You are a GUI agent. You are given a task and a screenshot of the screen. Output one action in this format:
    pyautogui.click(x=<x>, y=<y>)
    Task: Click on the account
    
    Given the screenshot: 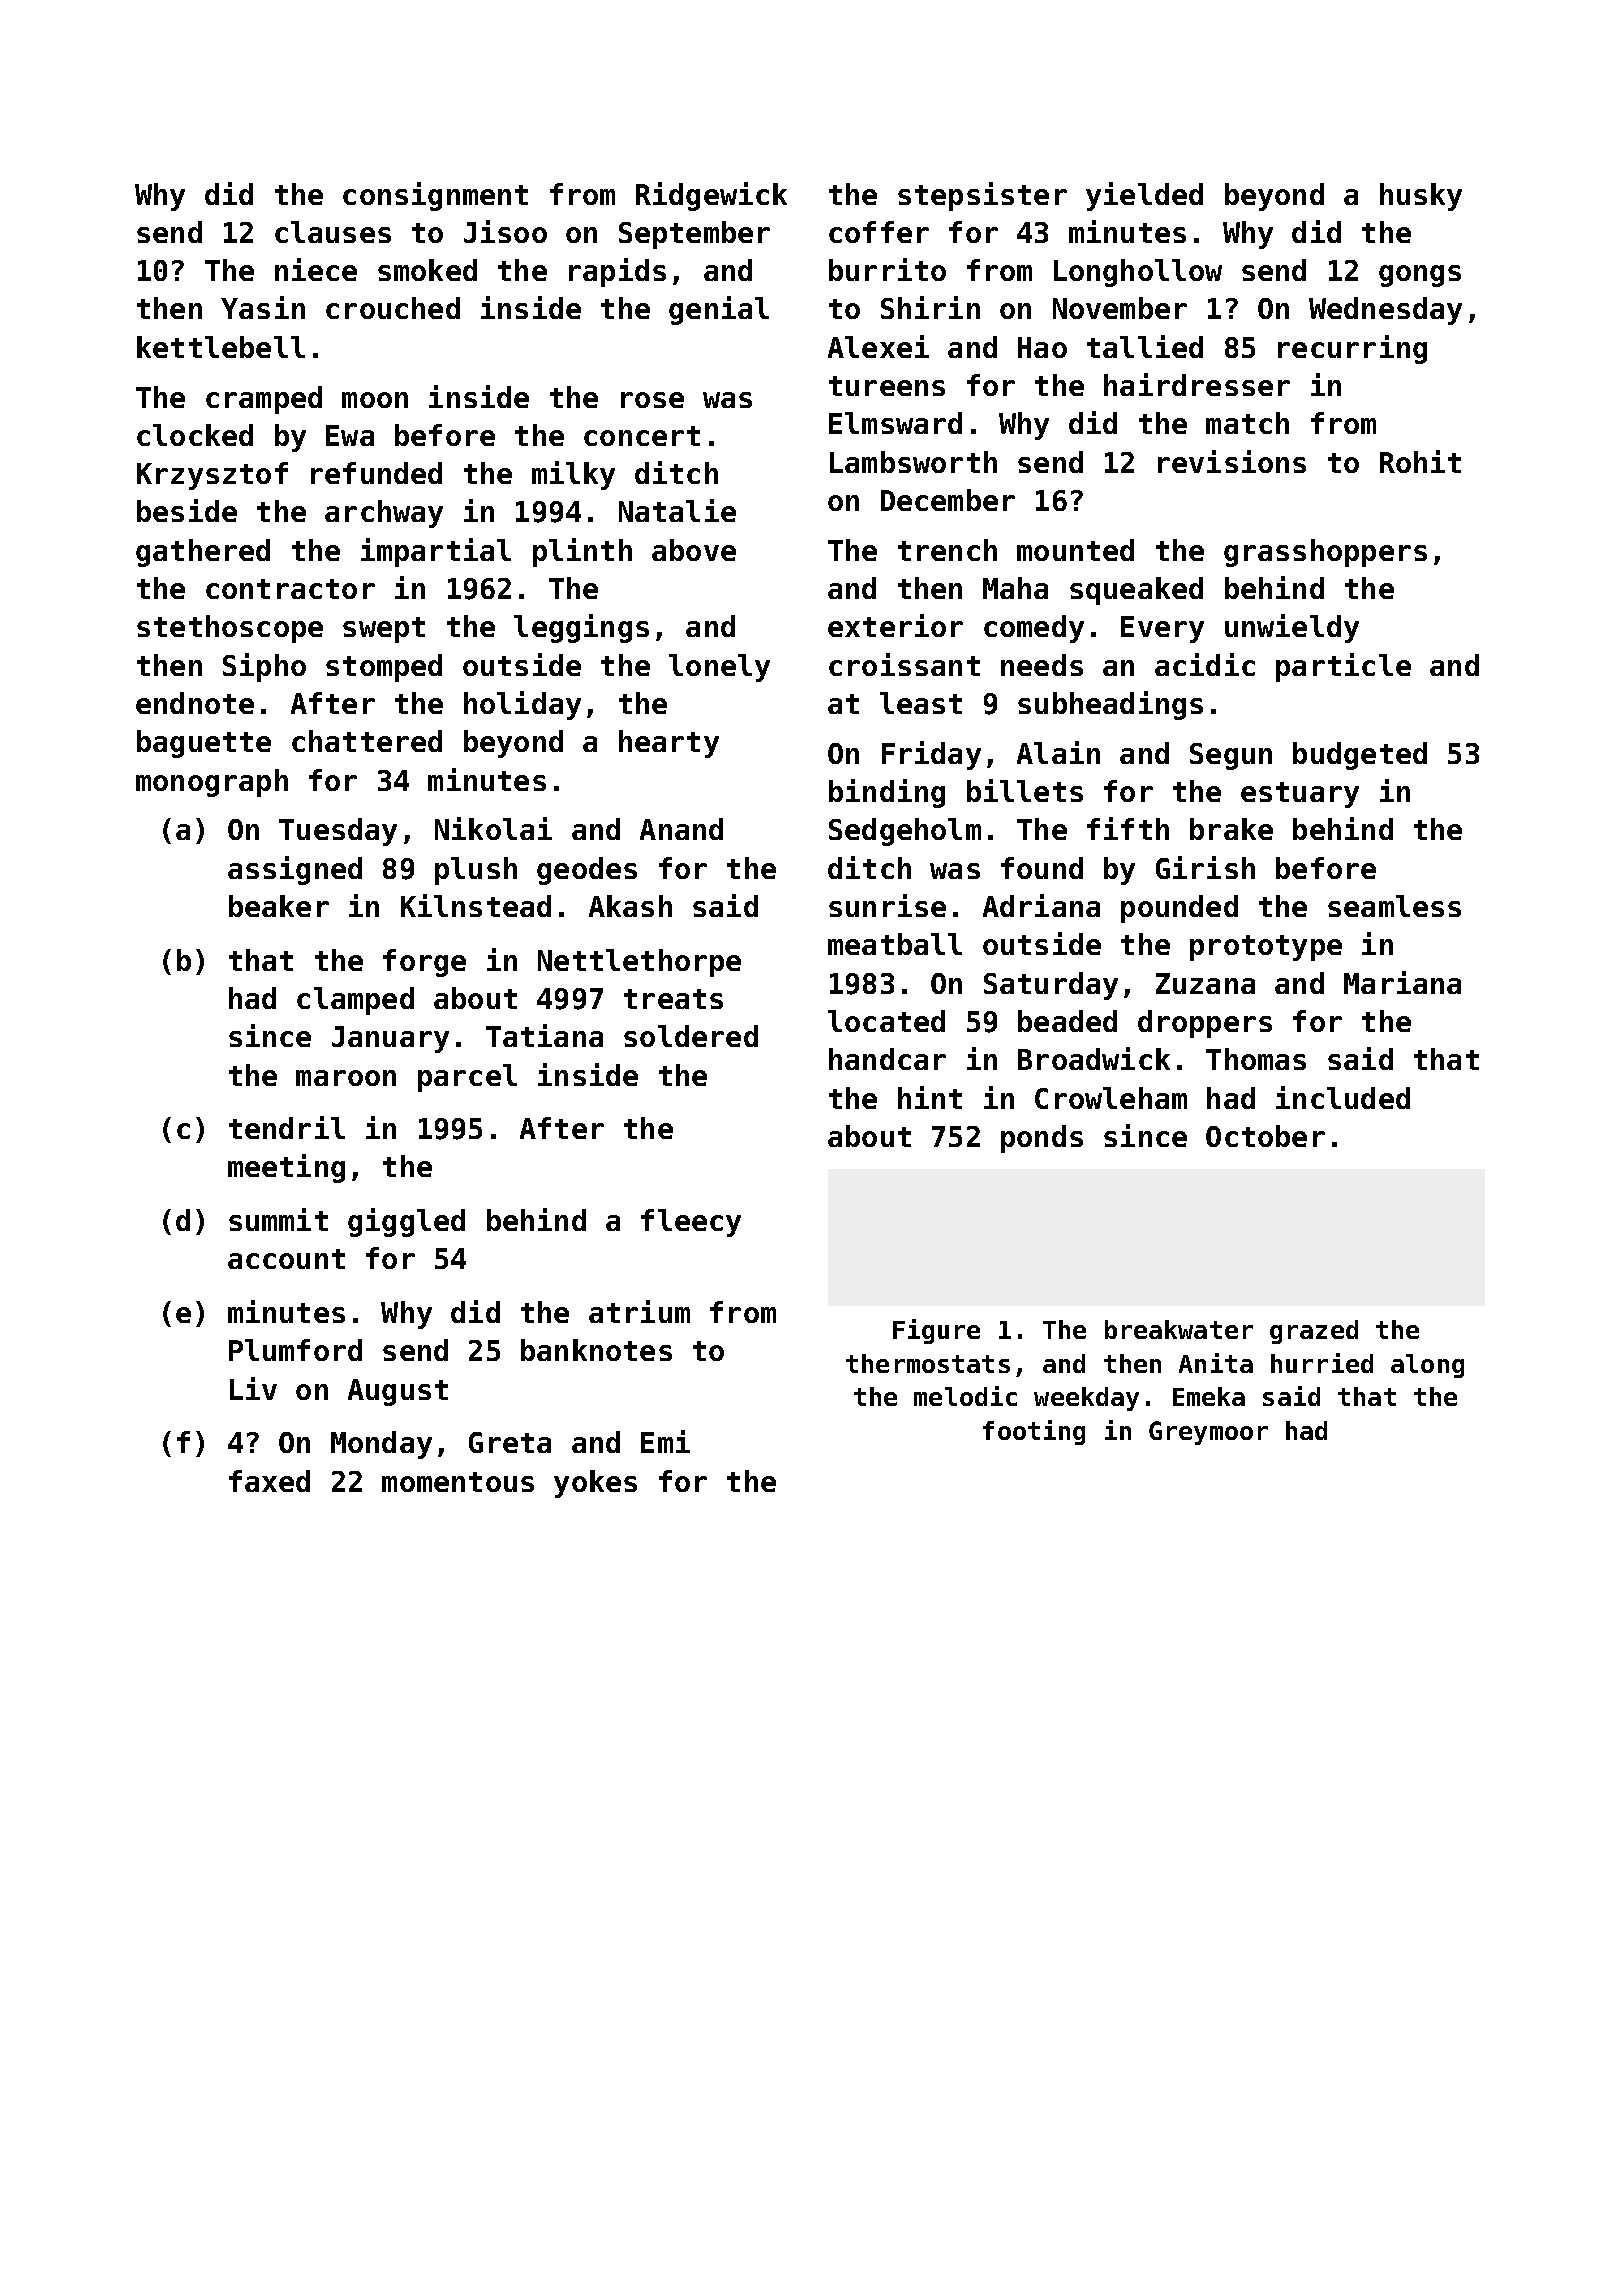 What is the action you would take?
    pyautogui.click(x=286, y=1259)
